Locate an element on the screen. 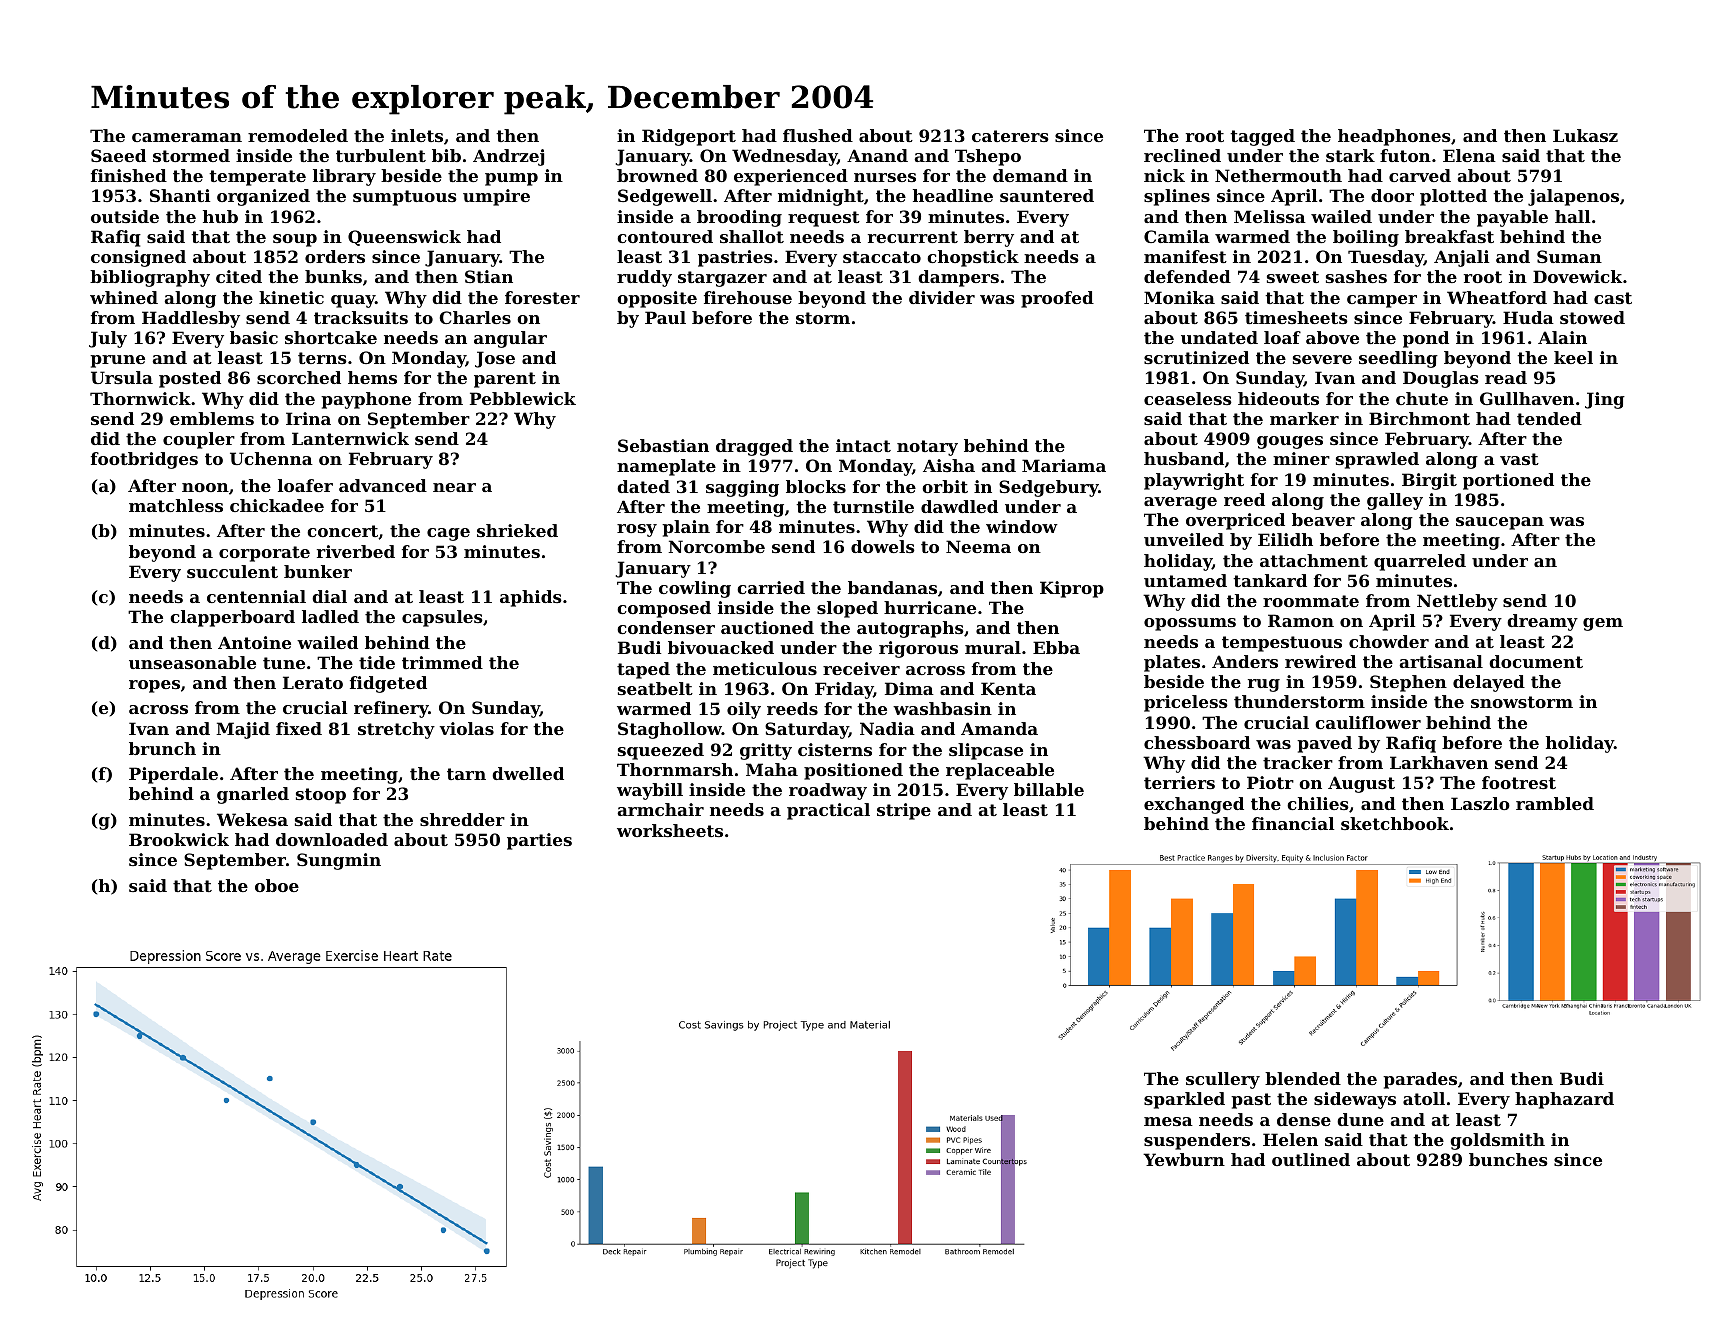  fidgeted is located at coordinates (388, 684).
